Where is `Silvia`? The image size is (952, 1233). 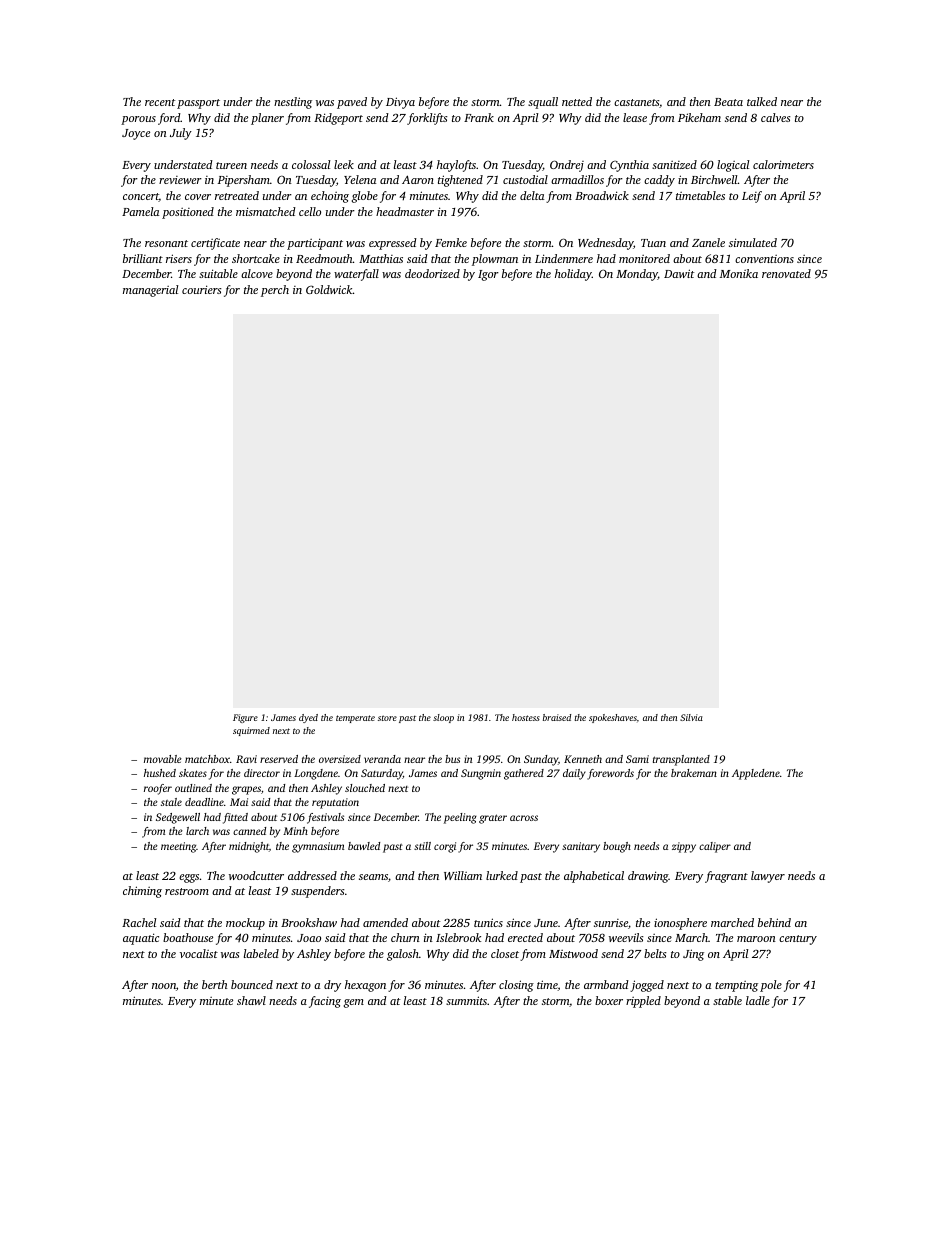 Silvia is located at coordinates (691, 717).
